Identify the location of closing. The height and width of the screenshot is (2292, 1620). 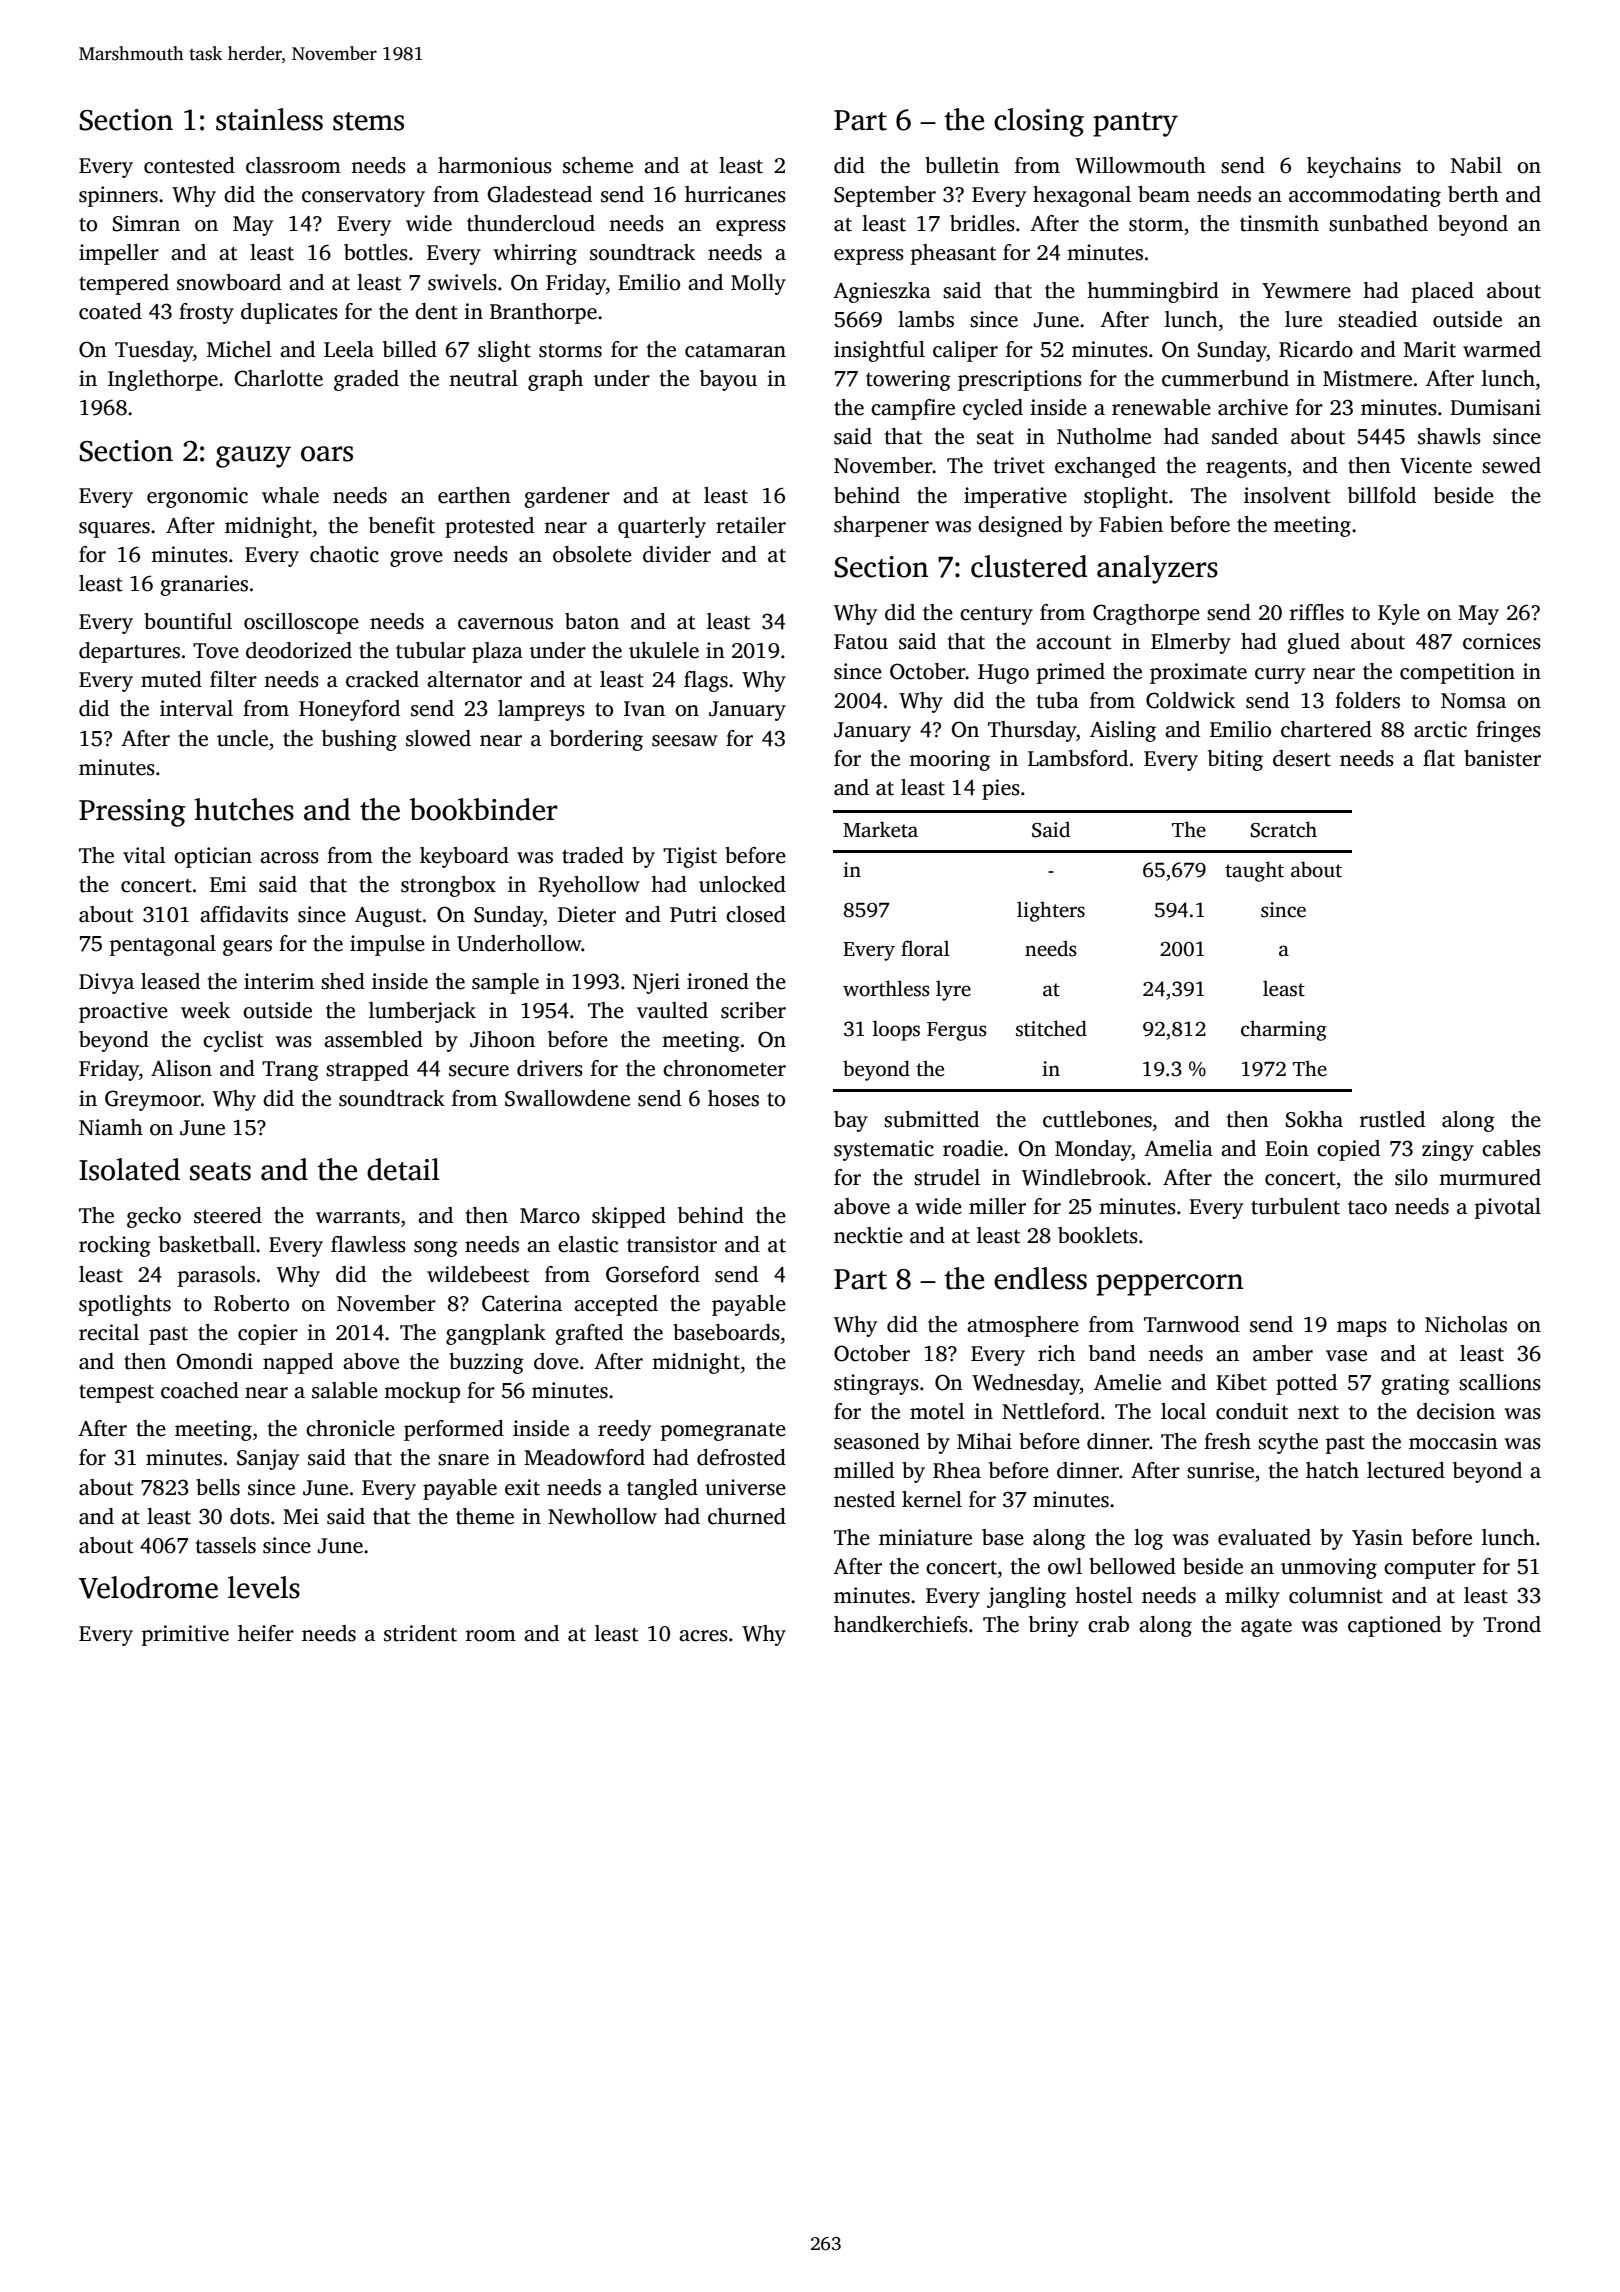
(1039, 122).
